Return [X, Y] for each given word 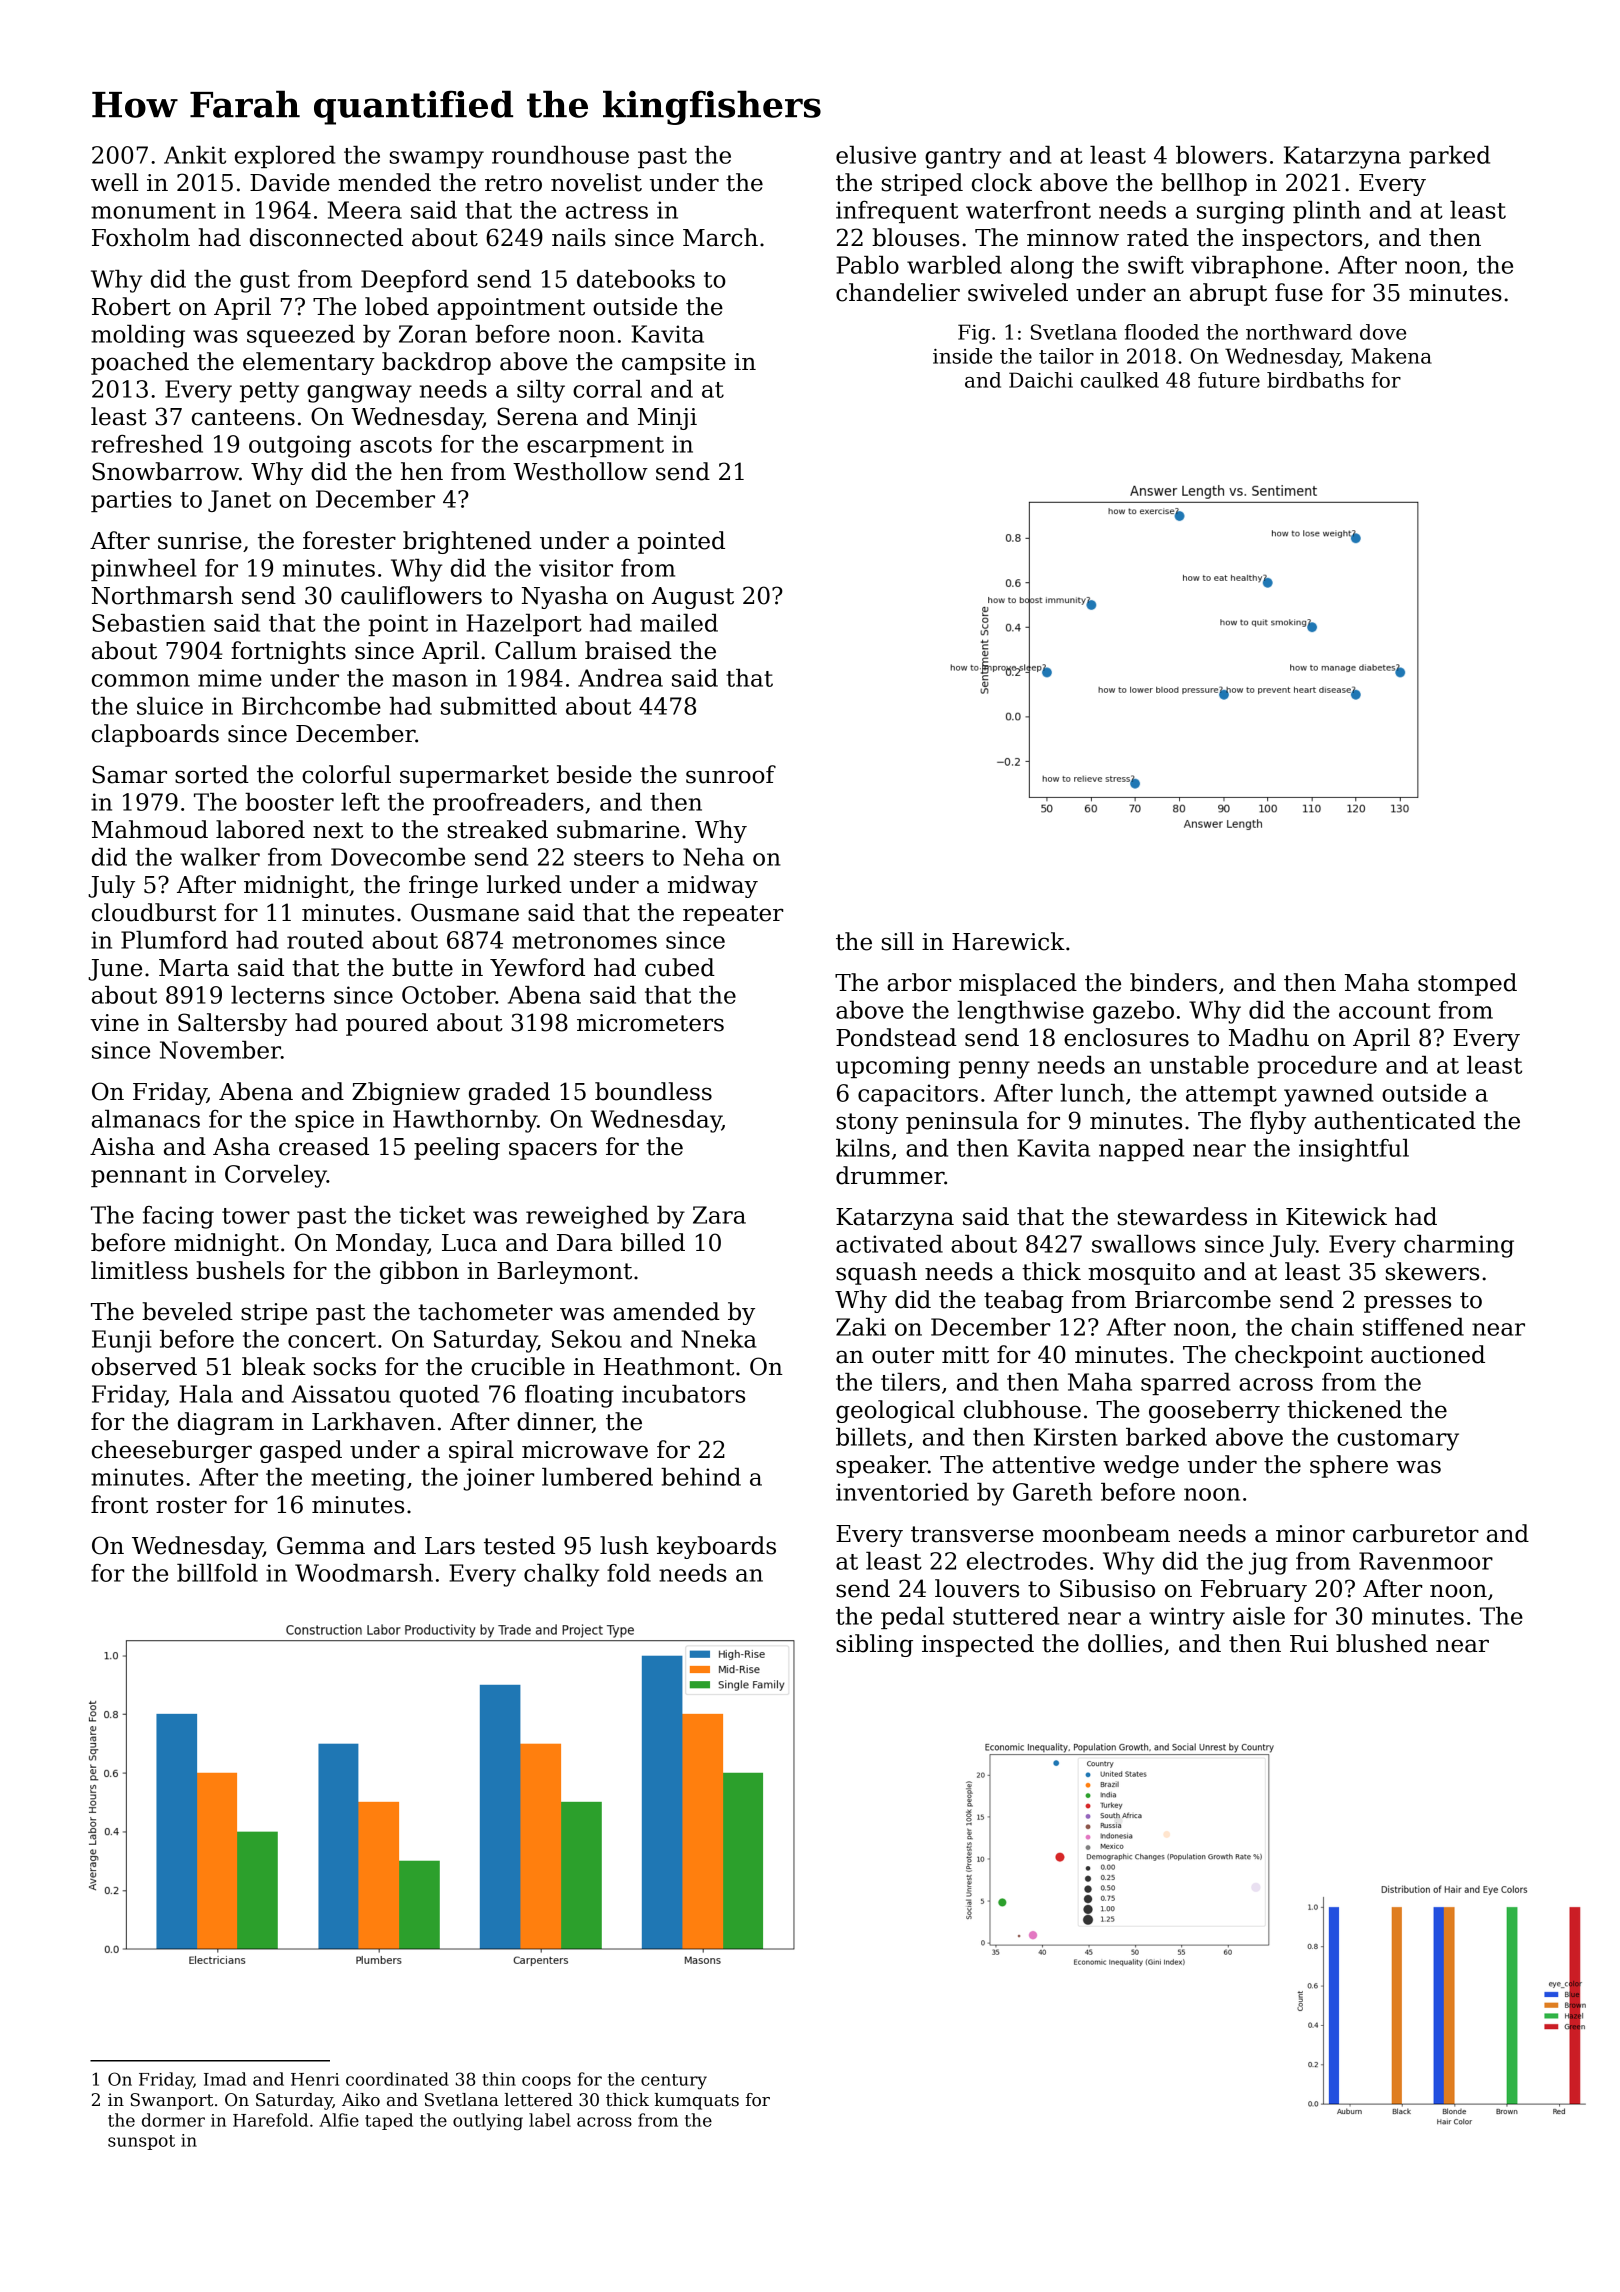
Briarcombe [1203, 1299]
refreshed [147, 444]
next [338, 830]
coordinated [397, 2079]
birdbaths [1315, 380]
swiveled [1018, 292]
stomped [1467, 984]
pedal [912, 1618]
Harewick [1008, 941]
